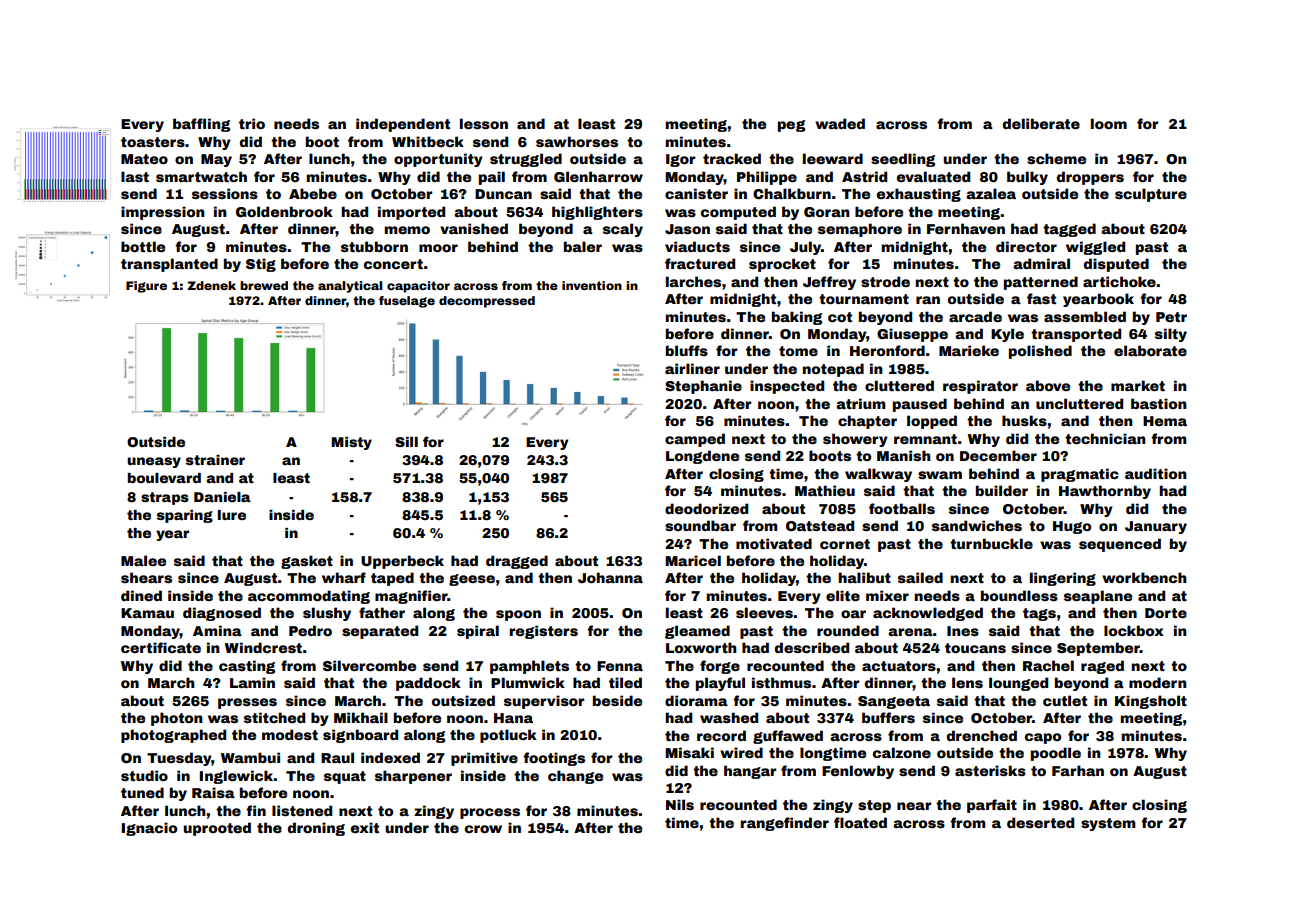  Describe the element at coordinates (1095, 248) in the document. I see `wiggled` at that location.
